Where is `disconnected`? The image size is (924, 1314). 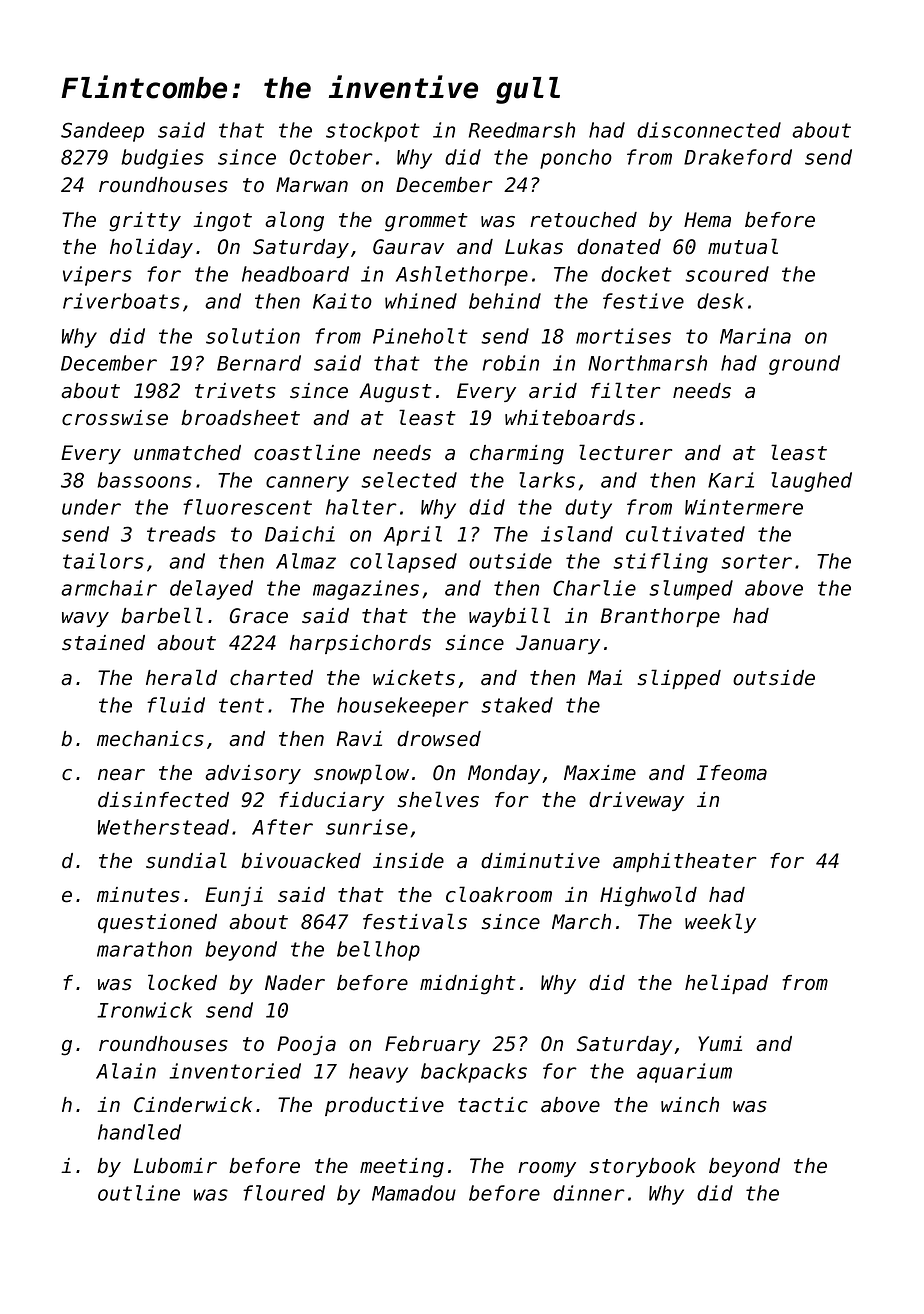
disconnected is located at coordinates (709, 130).
